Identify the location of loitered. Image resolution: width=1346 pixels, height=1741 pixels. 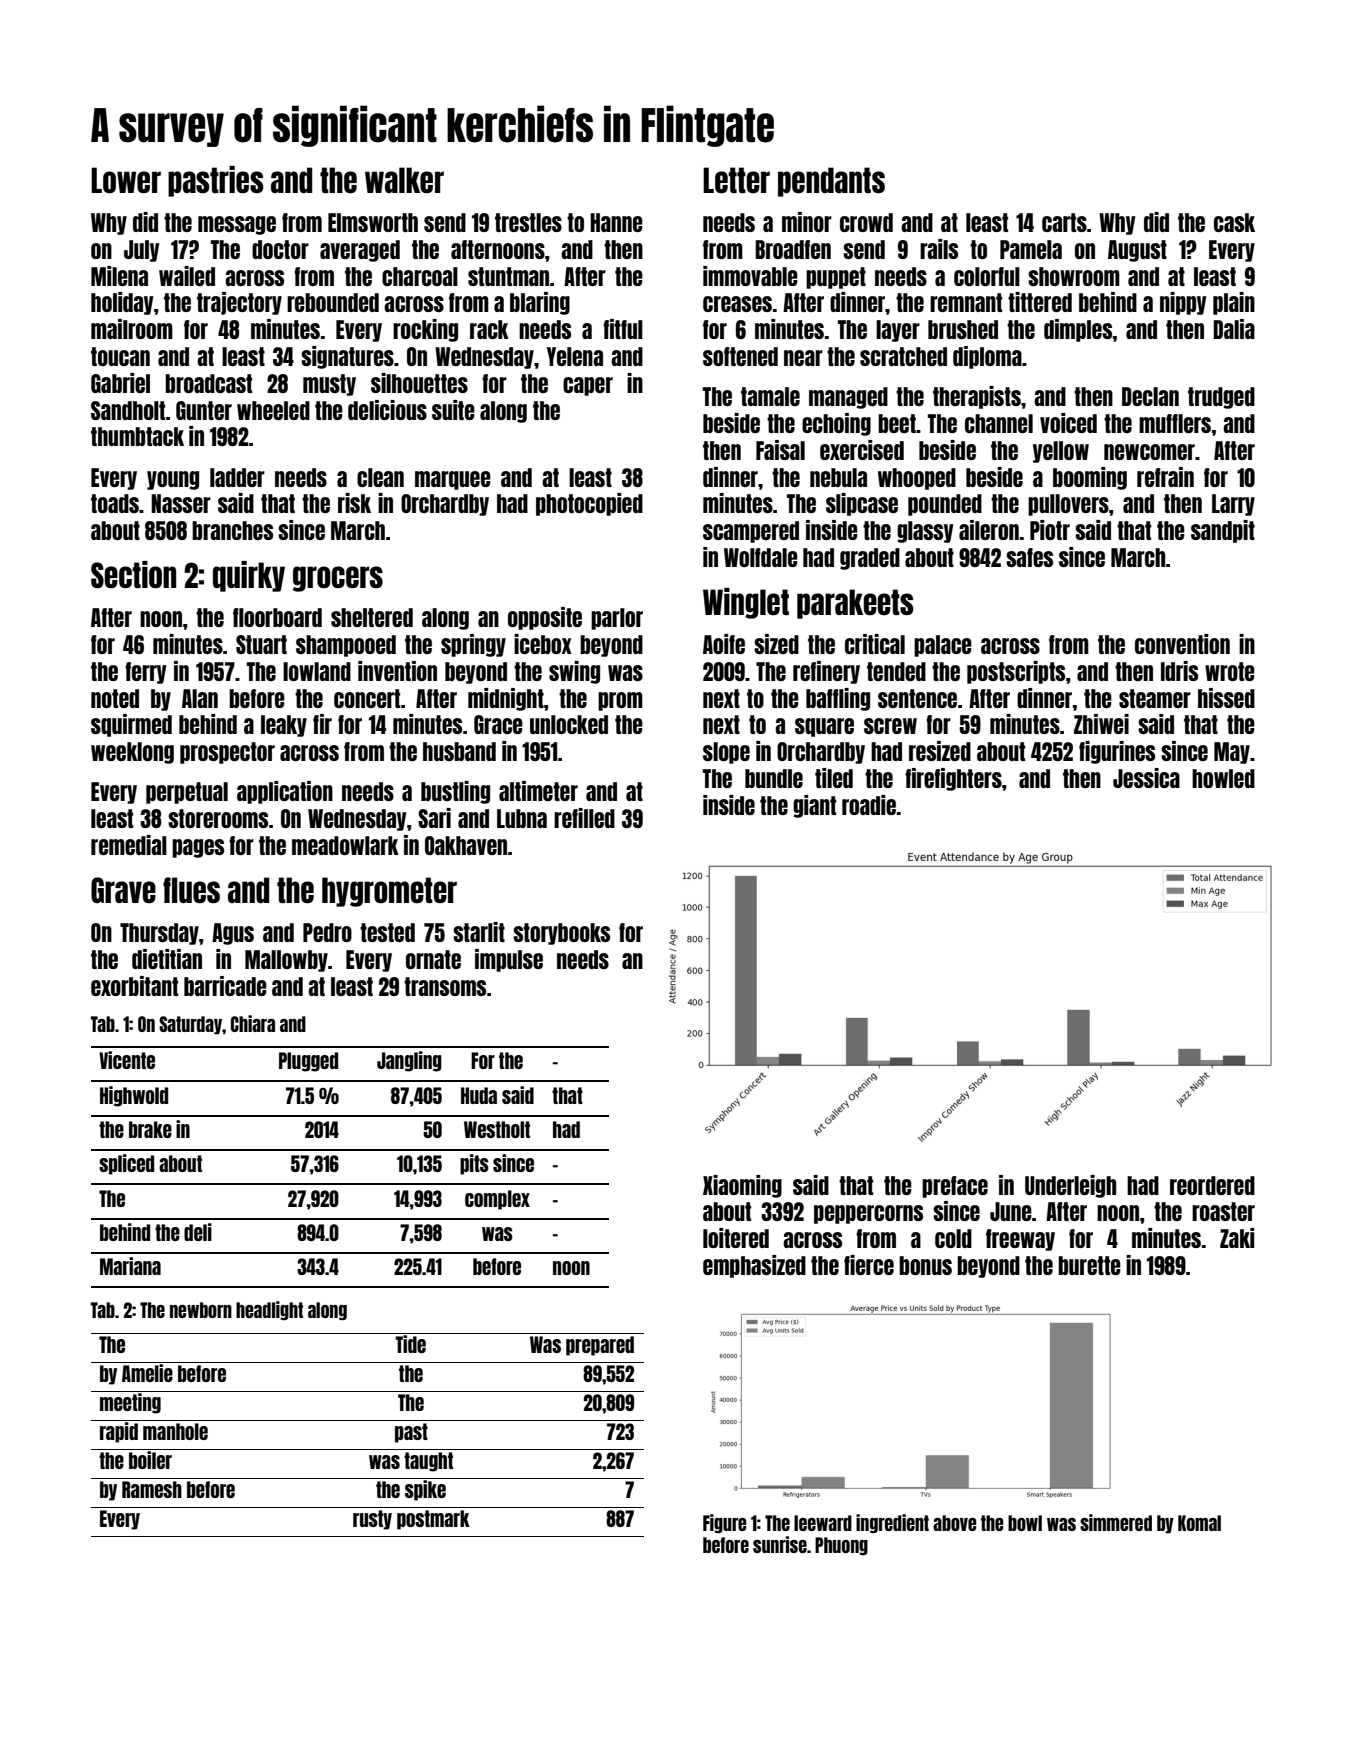
(736, 1238).
